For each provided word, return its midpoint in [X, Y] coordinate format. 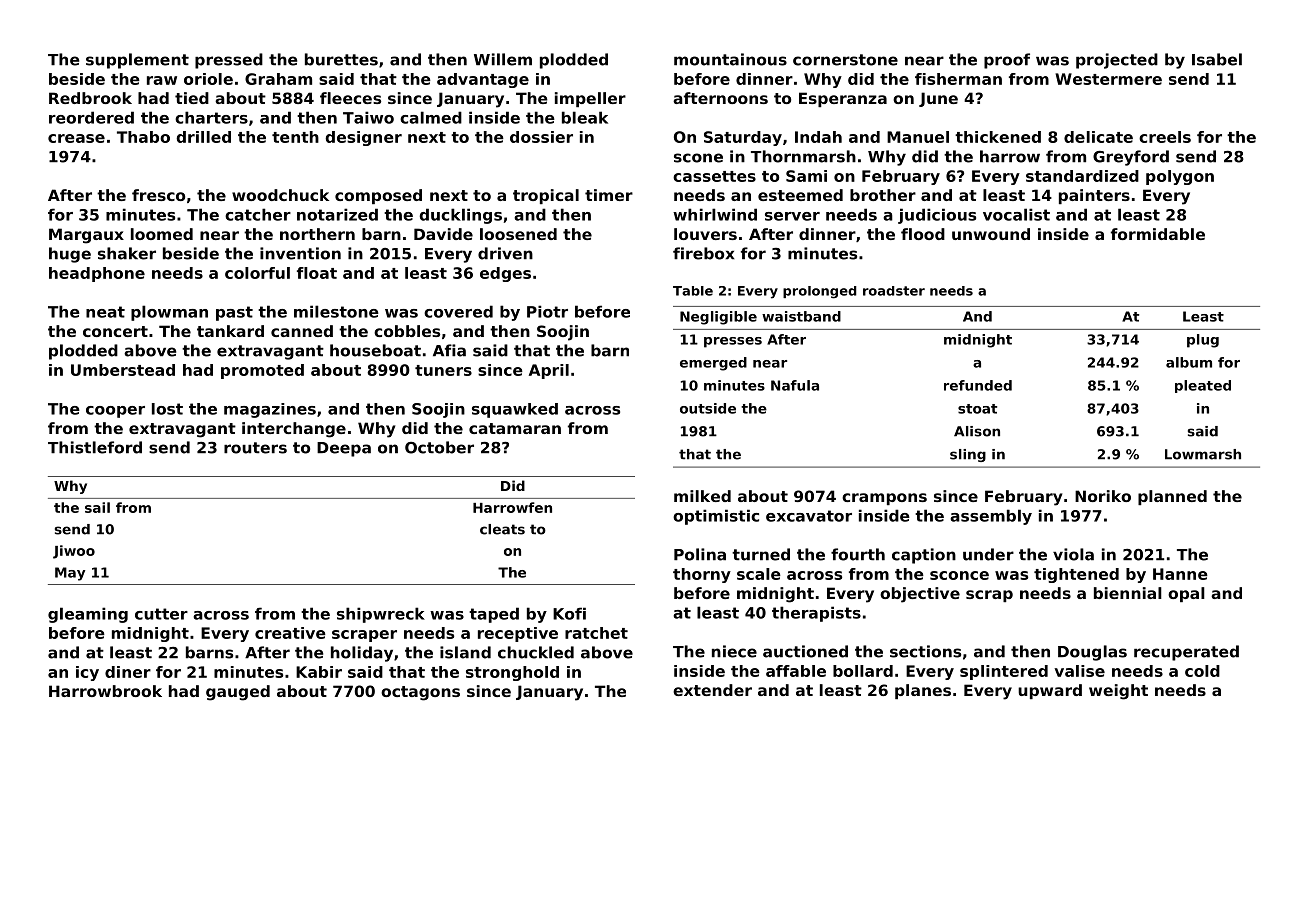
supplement [137, 61]
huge [70, 255]
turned [761, 554]
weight [1118, 692]
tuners [443, 370]
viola [1073, 554]
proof [1007, 61]
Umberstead [123, 370]
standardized [1082, 176]
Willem [503, 59]
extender [712, 690]
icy [87, 673]
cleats [502, 529]
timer [609, 195]
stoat [977, 409]
